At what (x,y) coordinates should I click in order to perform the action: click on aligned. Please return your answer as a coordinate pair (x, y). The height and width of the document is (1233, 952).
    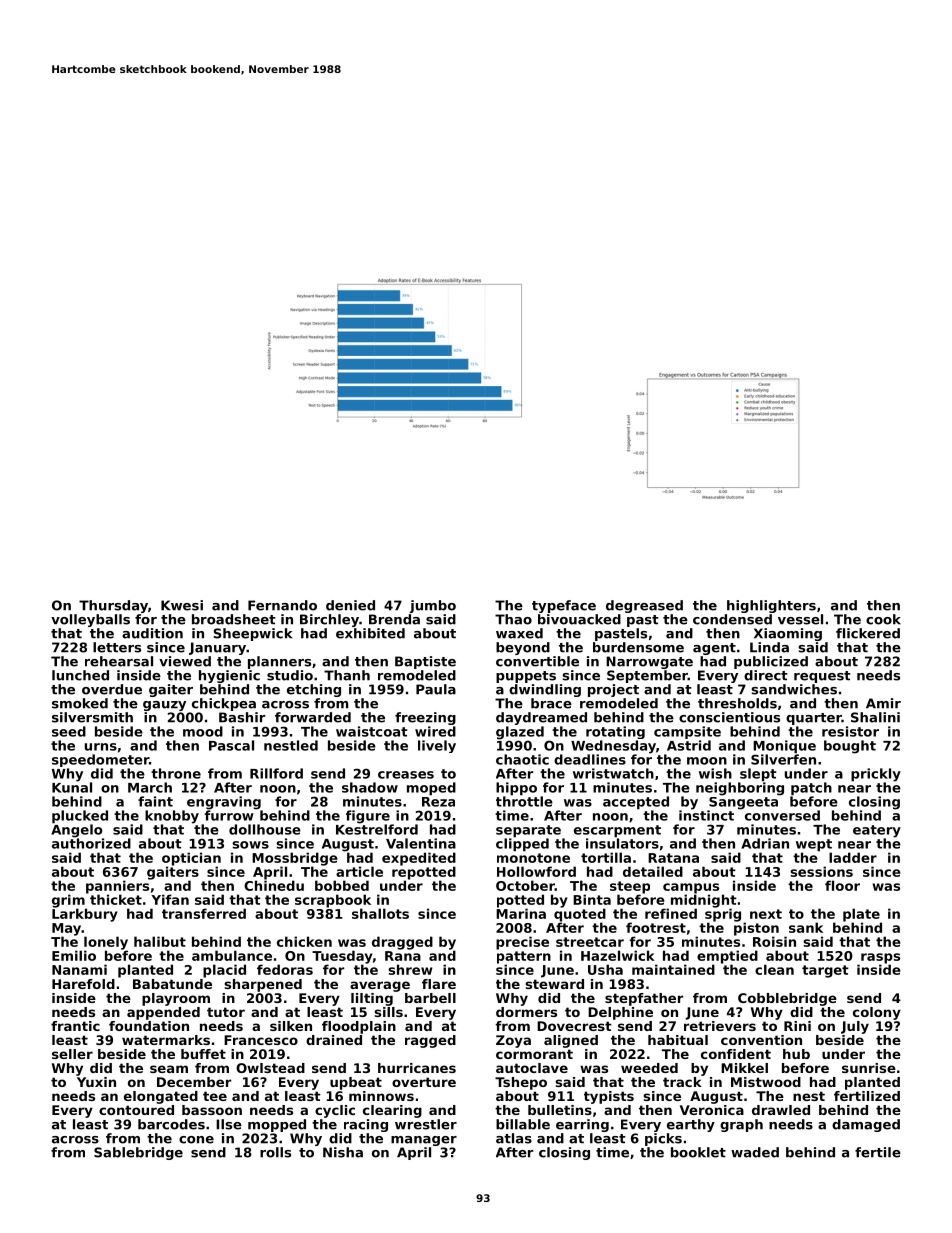
    Looking at the image, I should click on (571, 1041).
